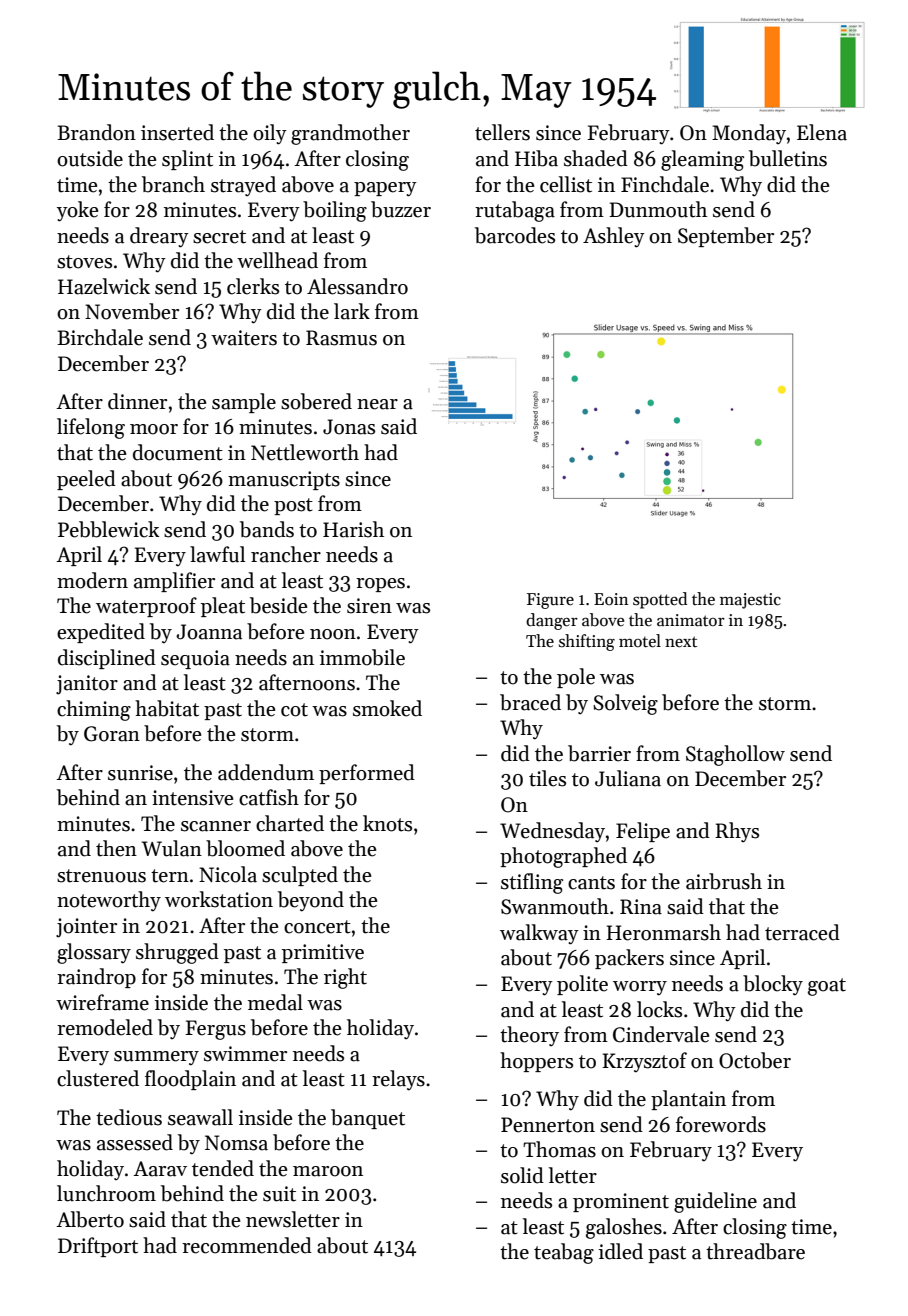 The image size is (908, 1316). I want to click on stifling, so click(532, 883).
